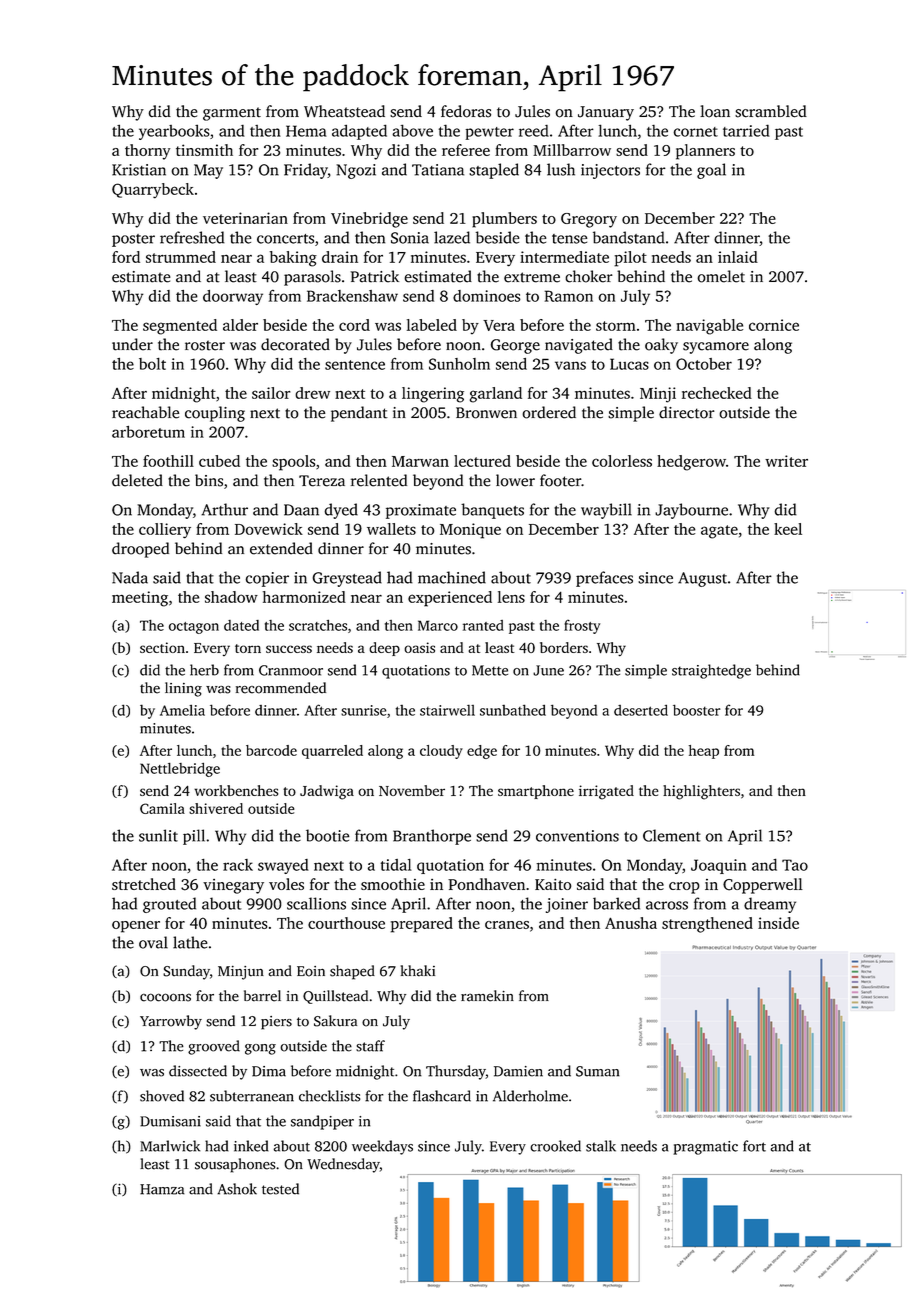 The width and height of the screenshot is (924, 1308). I want to click on strummed, so click(181, 257).
